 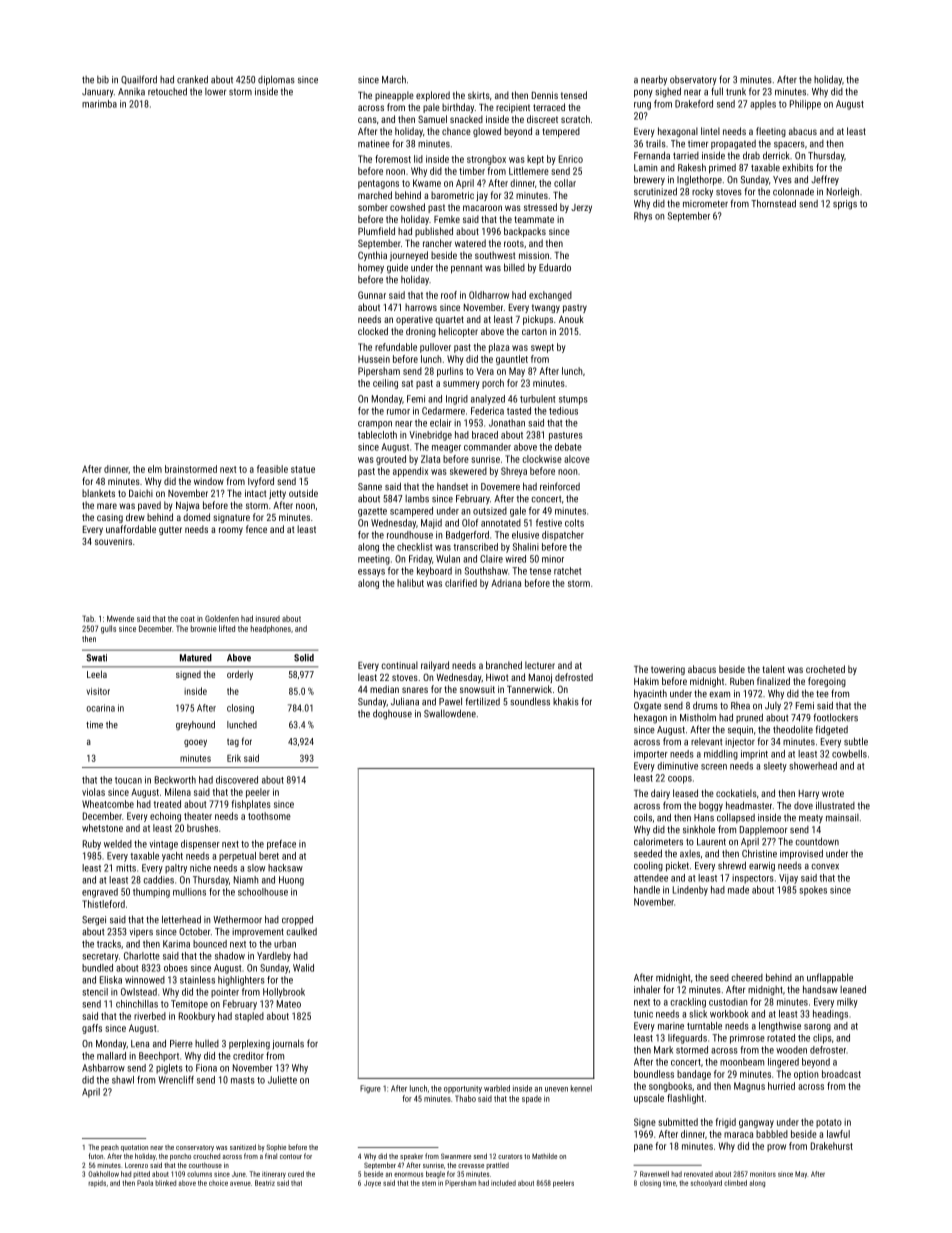 I want to click on blinked, so click(x=165, y=1183).
